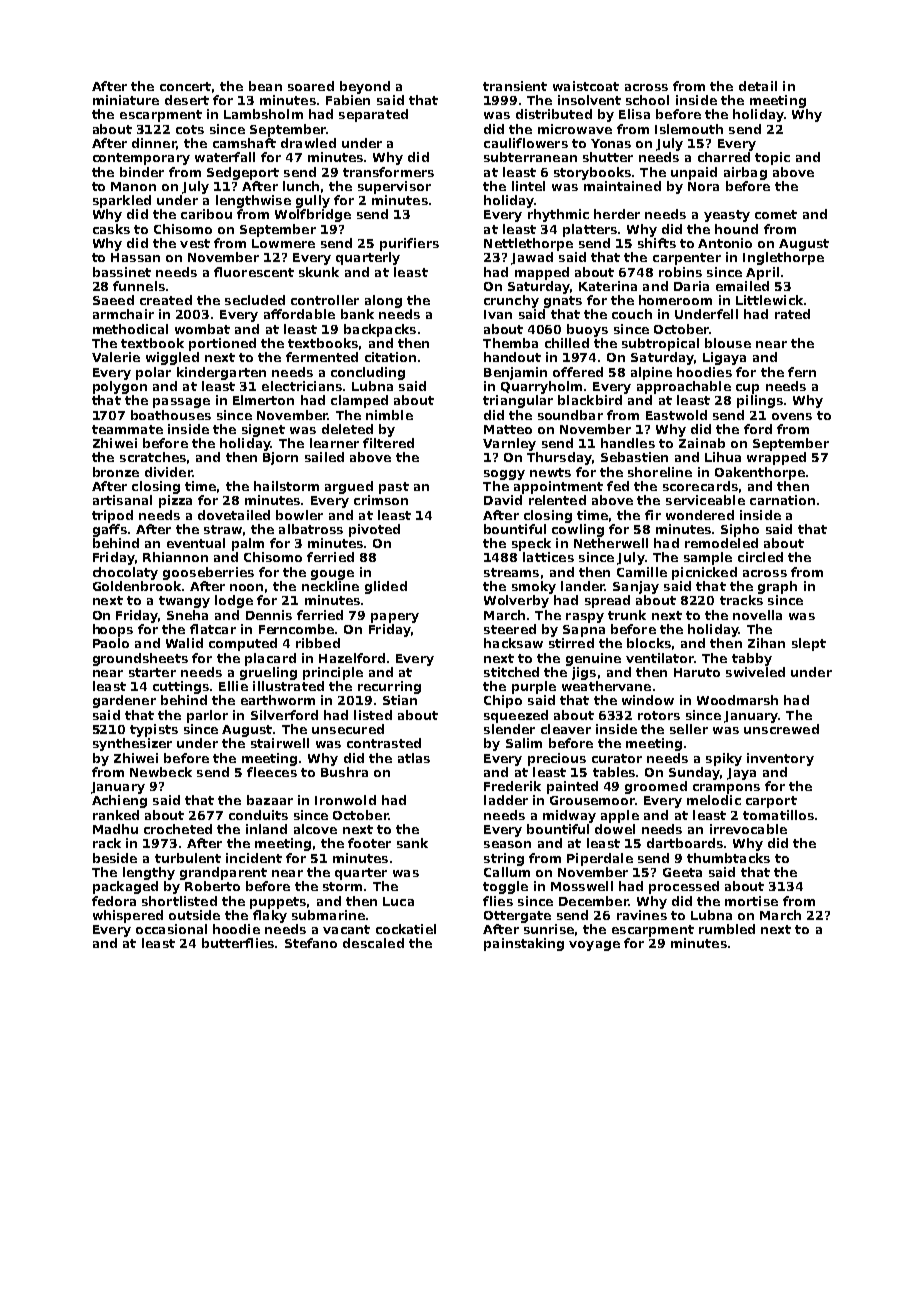 The image size is (924, 1308). I want to click on wondered, so click(700, 515).
